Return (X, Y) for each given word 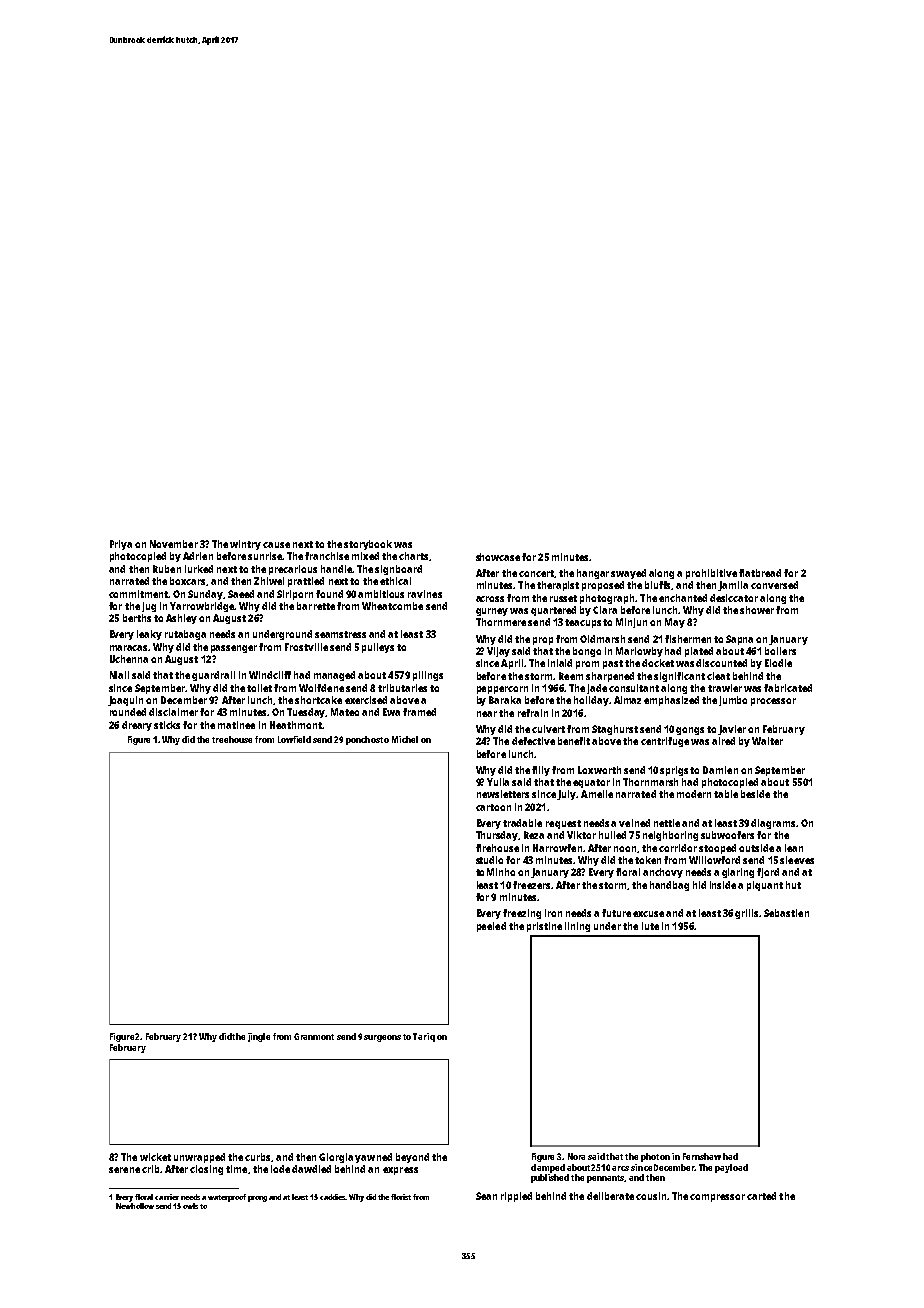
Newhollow (135, 1206)
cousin (651, 1196)
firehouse (497, 848)
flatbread (760, 573)
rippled (516, 1197)
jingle (259, 1037)
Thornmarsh (650, 782)
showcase (498, 557)
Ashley (181, 619)
